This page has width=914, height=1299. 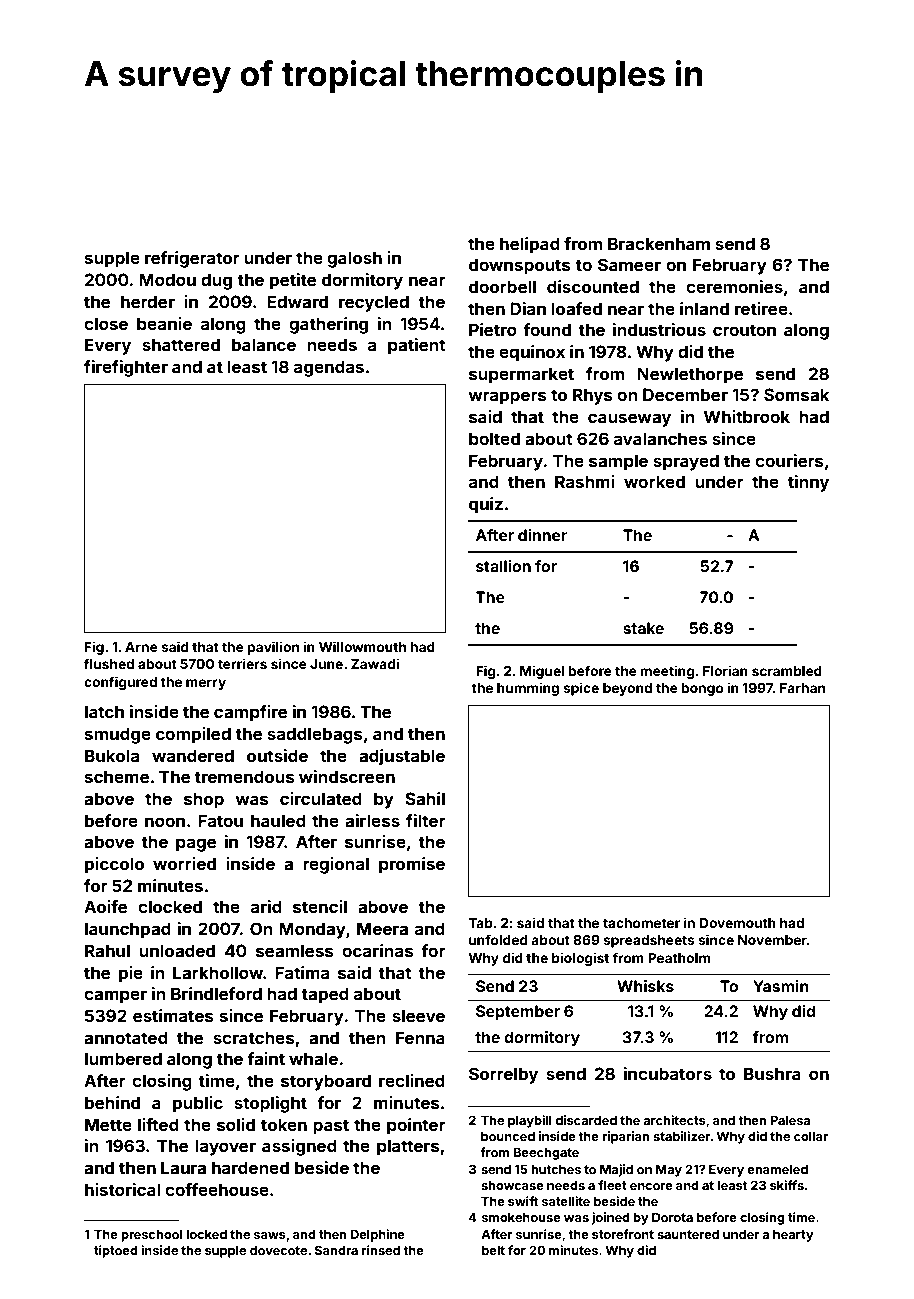 I want to click on couriers, so click(x=789, y=460).
